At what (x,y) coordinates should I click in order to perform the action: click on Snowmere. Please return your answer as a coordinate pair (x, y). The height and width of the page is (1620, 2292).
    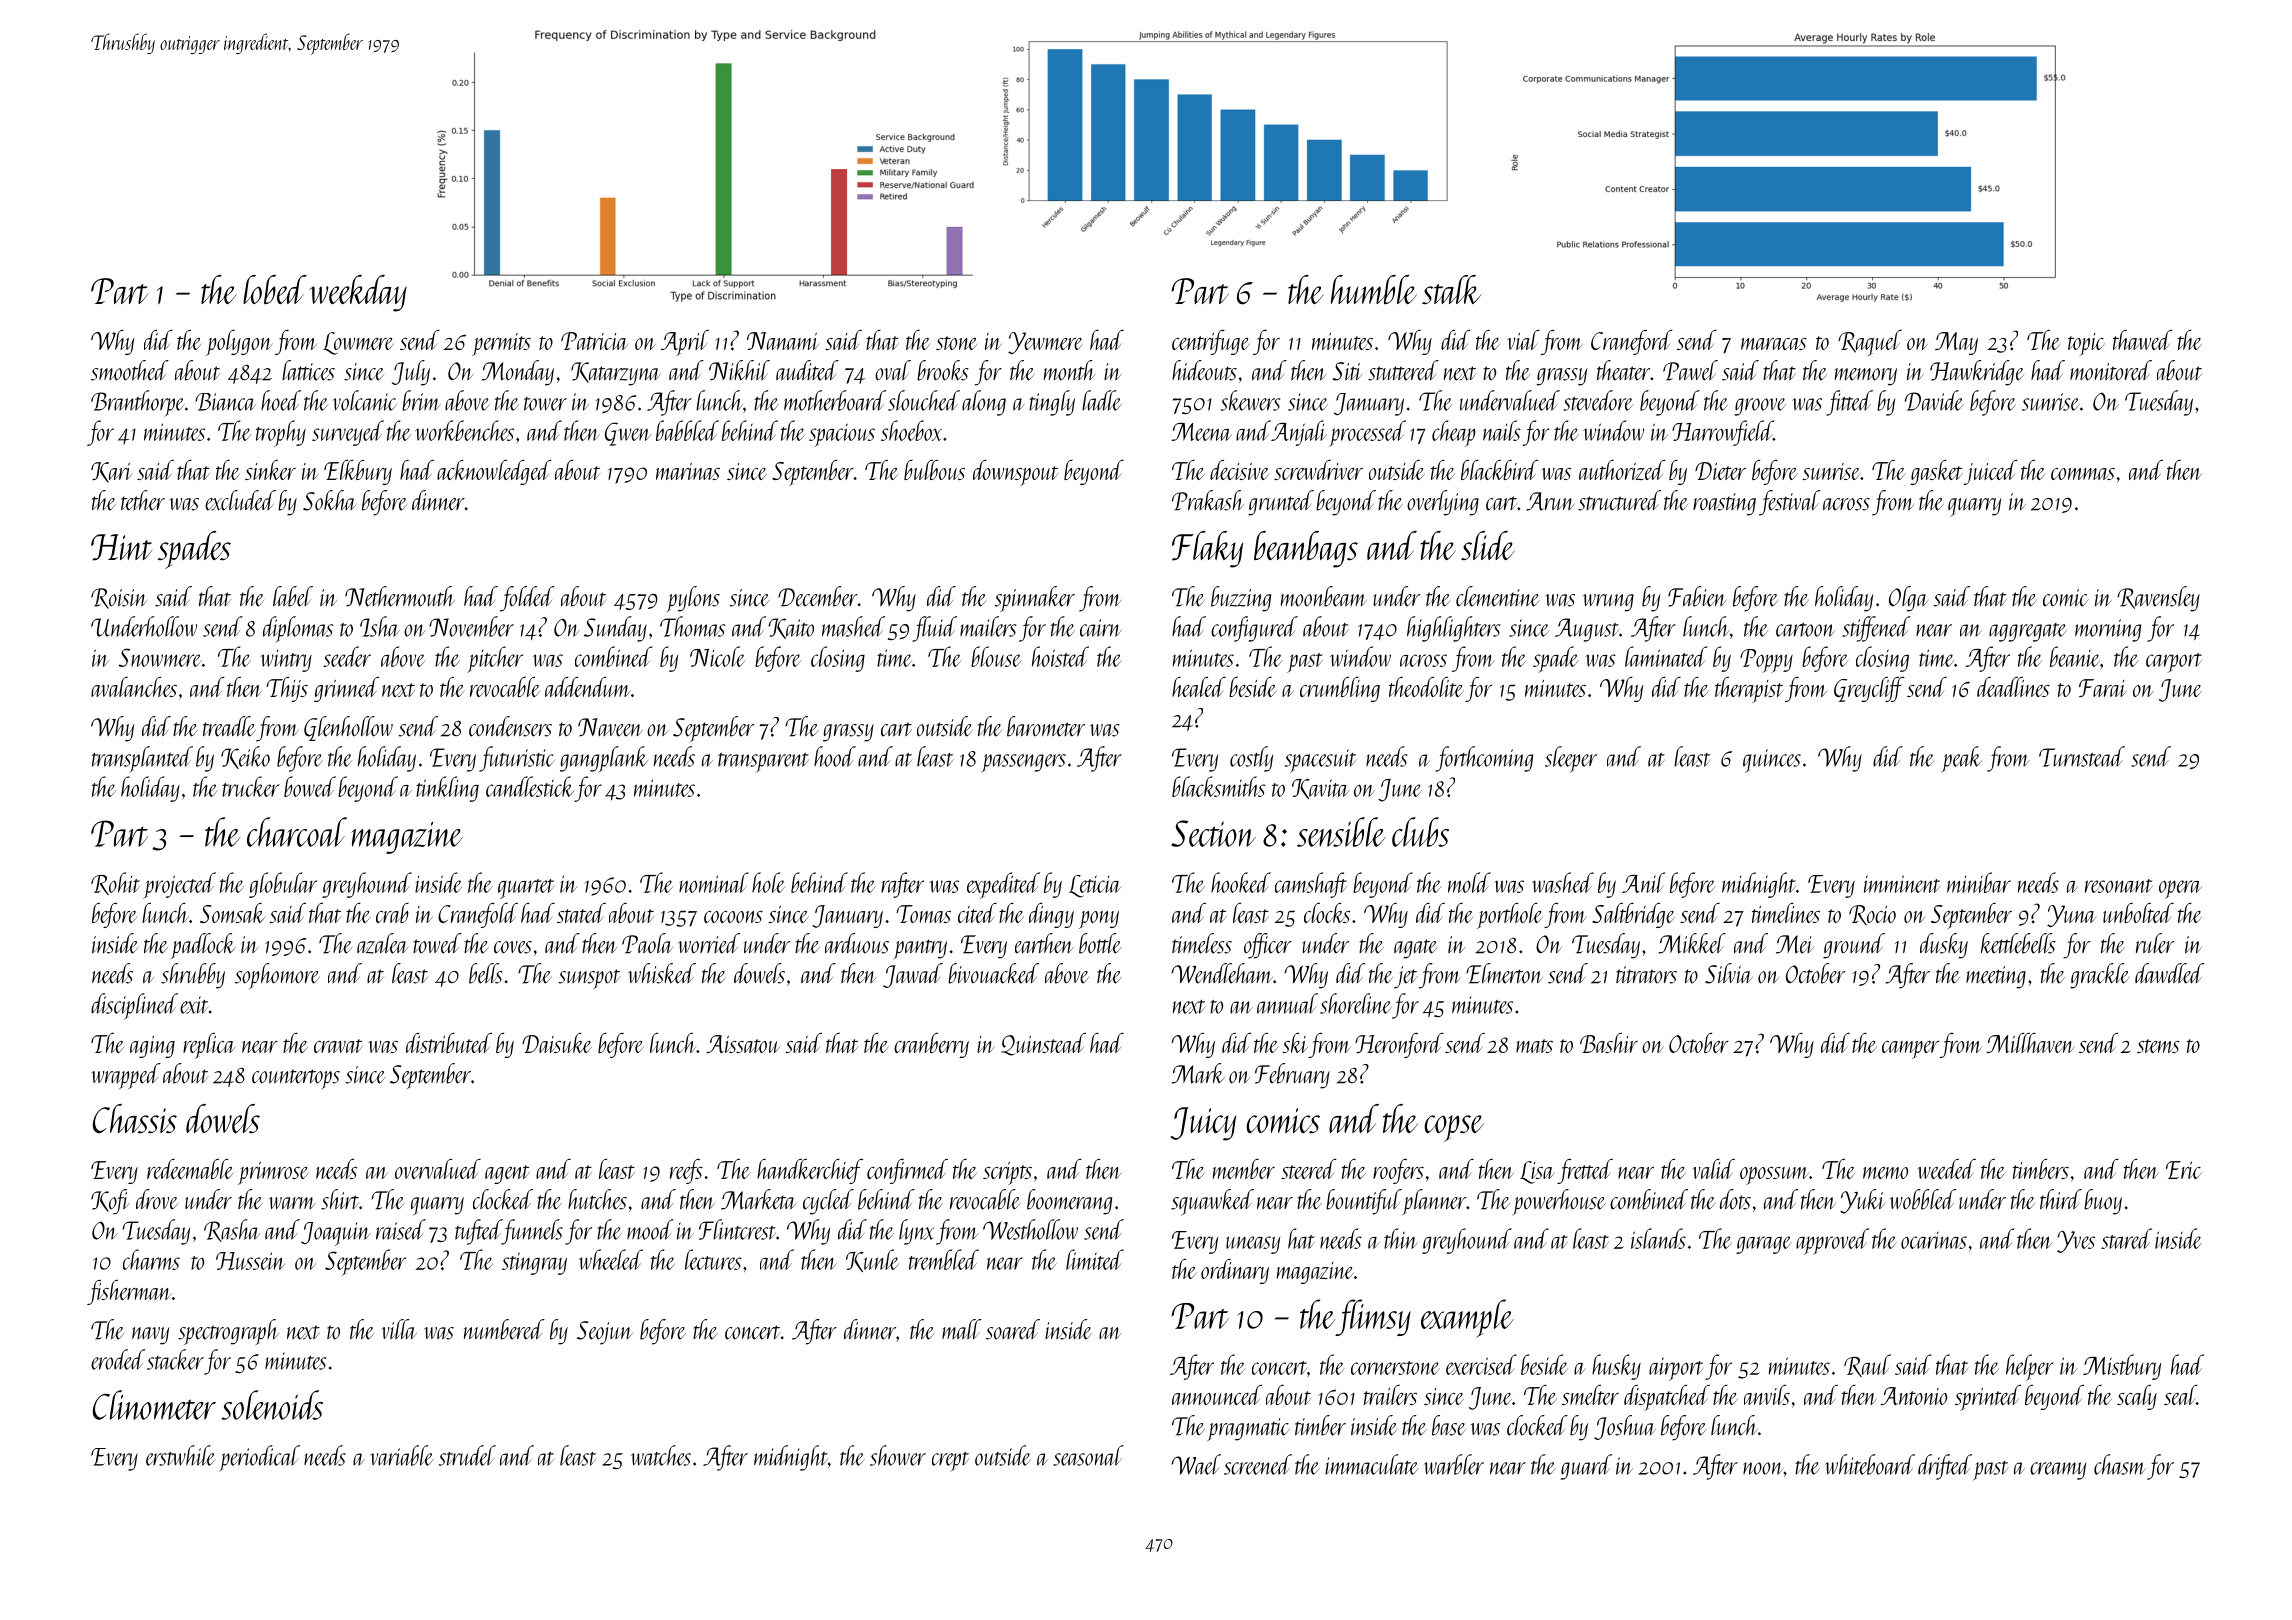
    Looking at the image, I should click on (160, 657).
